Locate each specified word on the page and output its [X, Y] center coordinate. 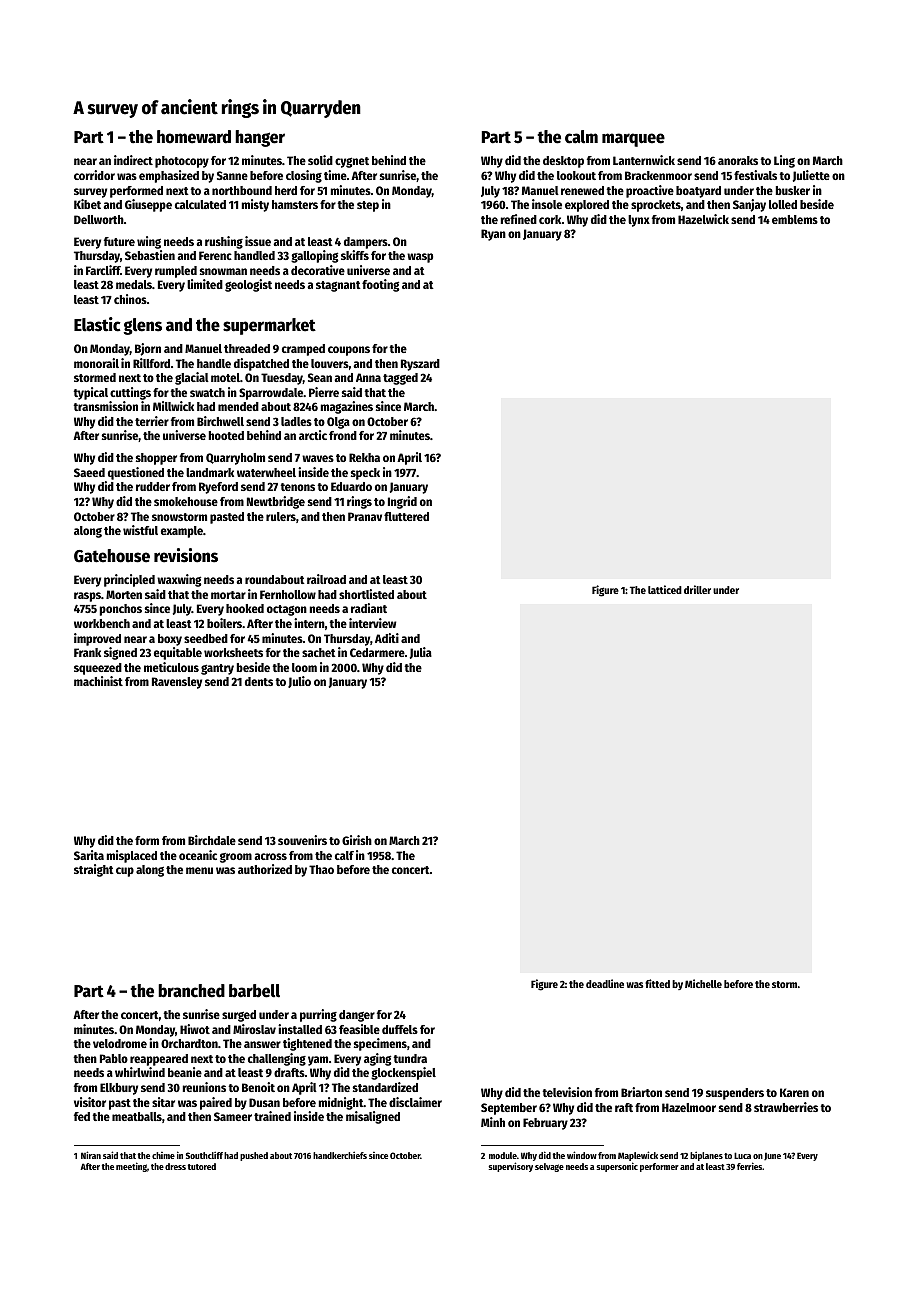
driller [697, 589]
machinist [98, 681]
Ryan [493, 235]
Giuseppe [148, 205]
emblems [795, 219]
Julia [421, 653]
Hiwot [195, 1029]
